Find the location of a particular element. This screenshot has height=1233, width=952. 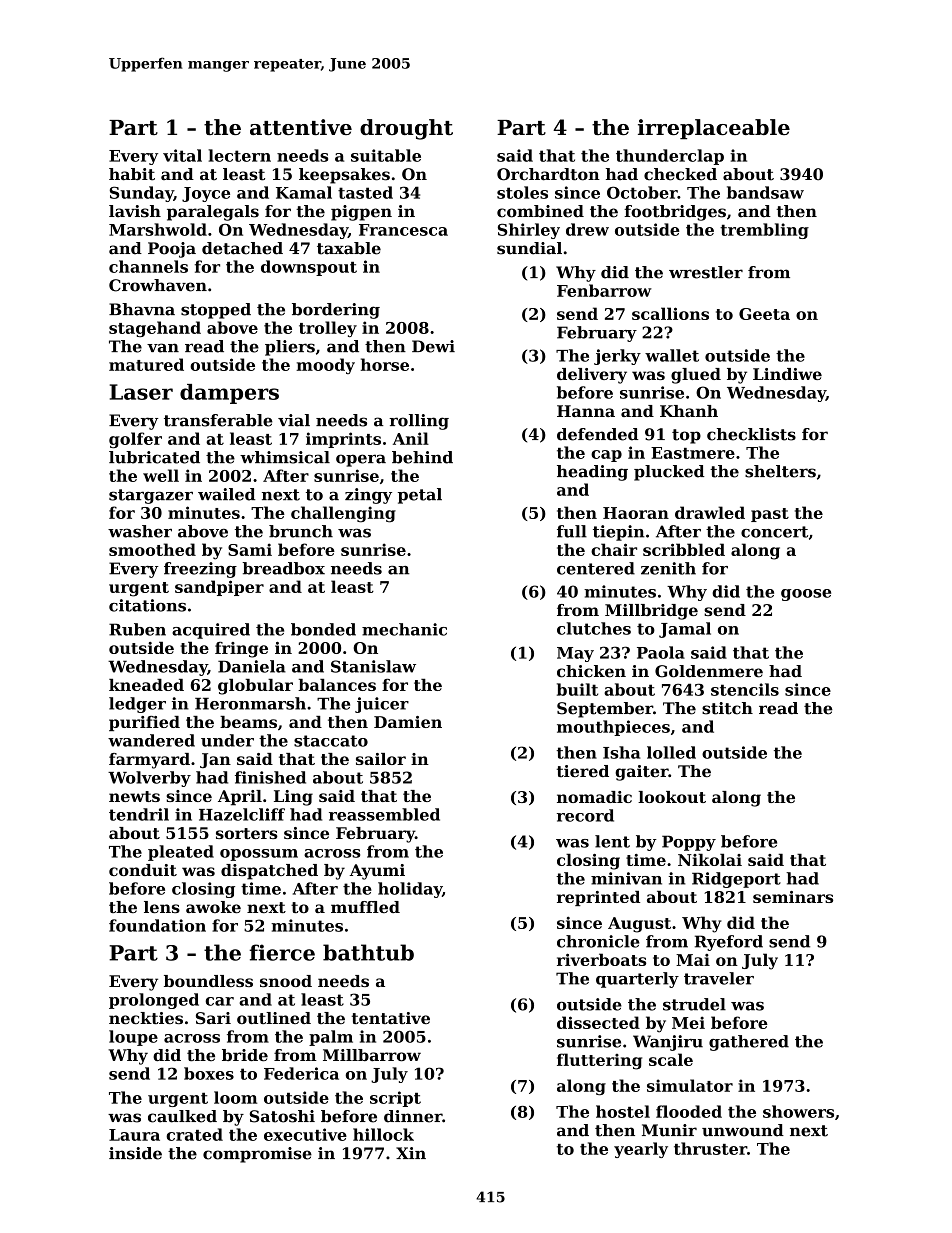

washer is located at coordinates (140, 531).
